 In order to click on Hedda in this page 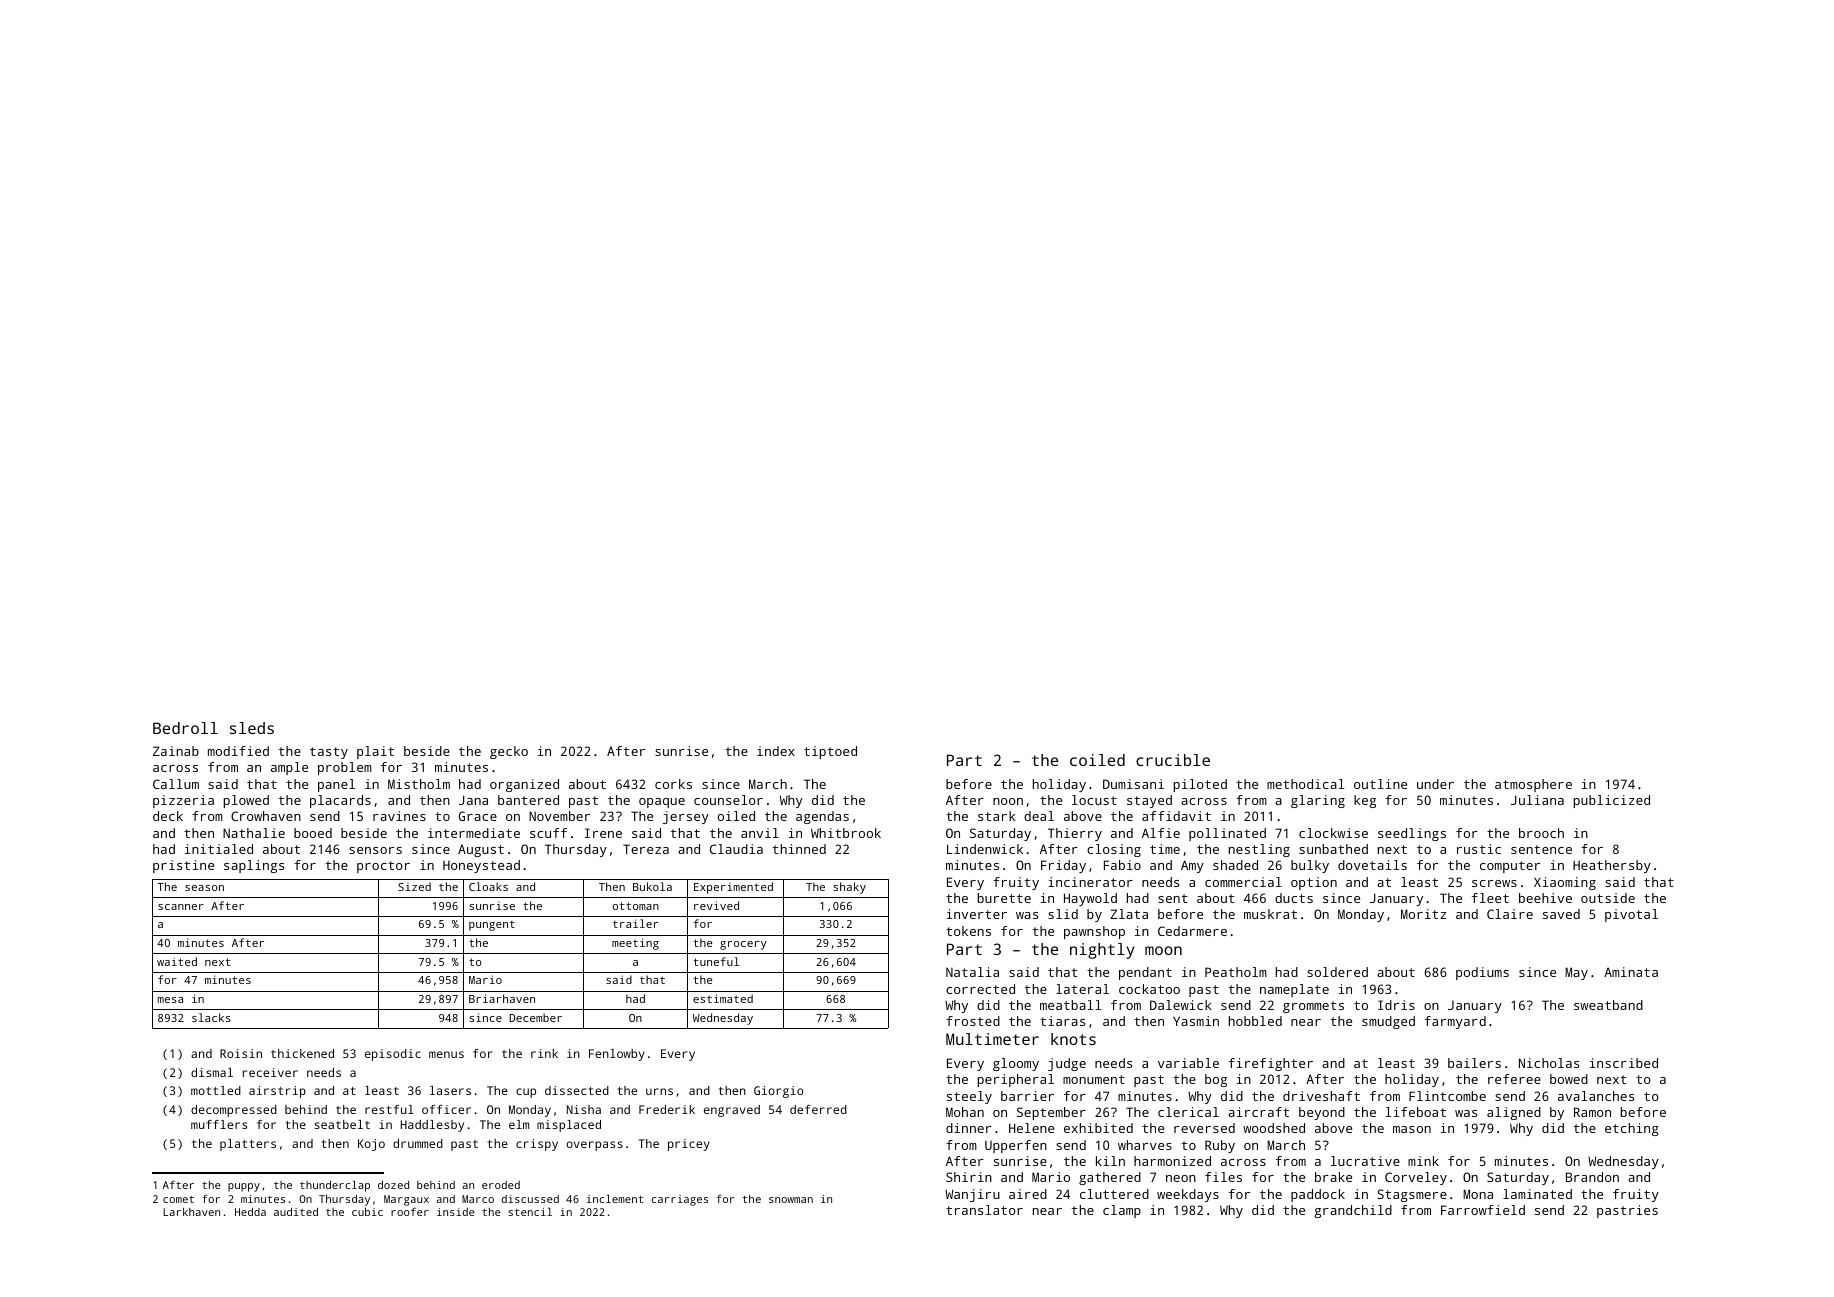, I will do `click(250, 1212)`.
